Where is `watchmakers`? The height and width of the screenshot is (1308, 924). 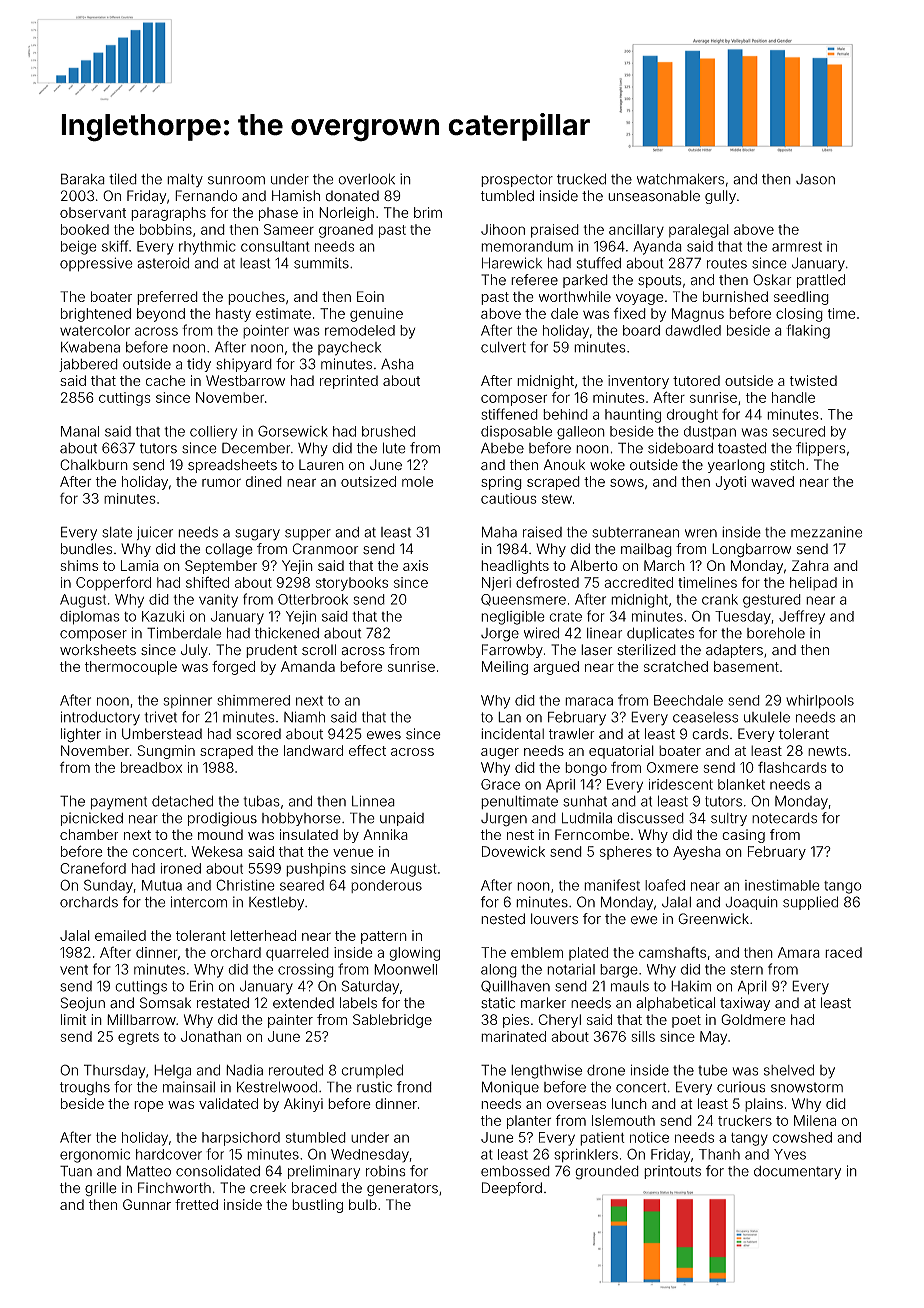 watchmakers is located at coordinates (680, 179).
